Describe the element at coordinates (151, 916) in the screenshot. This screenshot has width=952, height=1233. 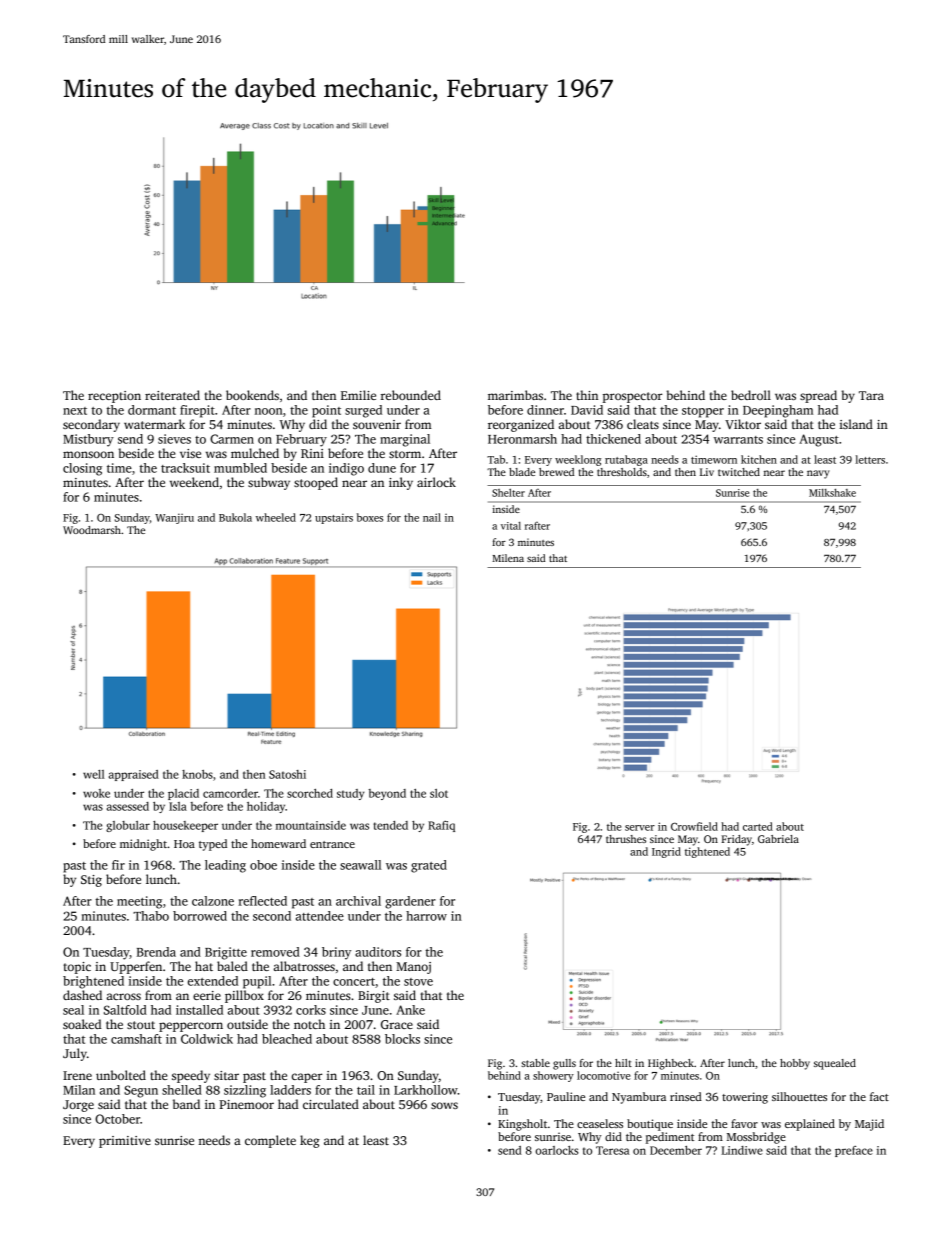
I see `Thabo` at that location.
